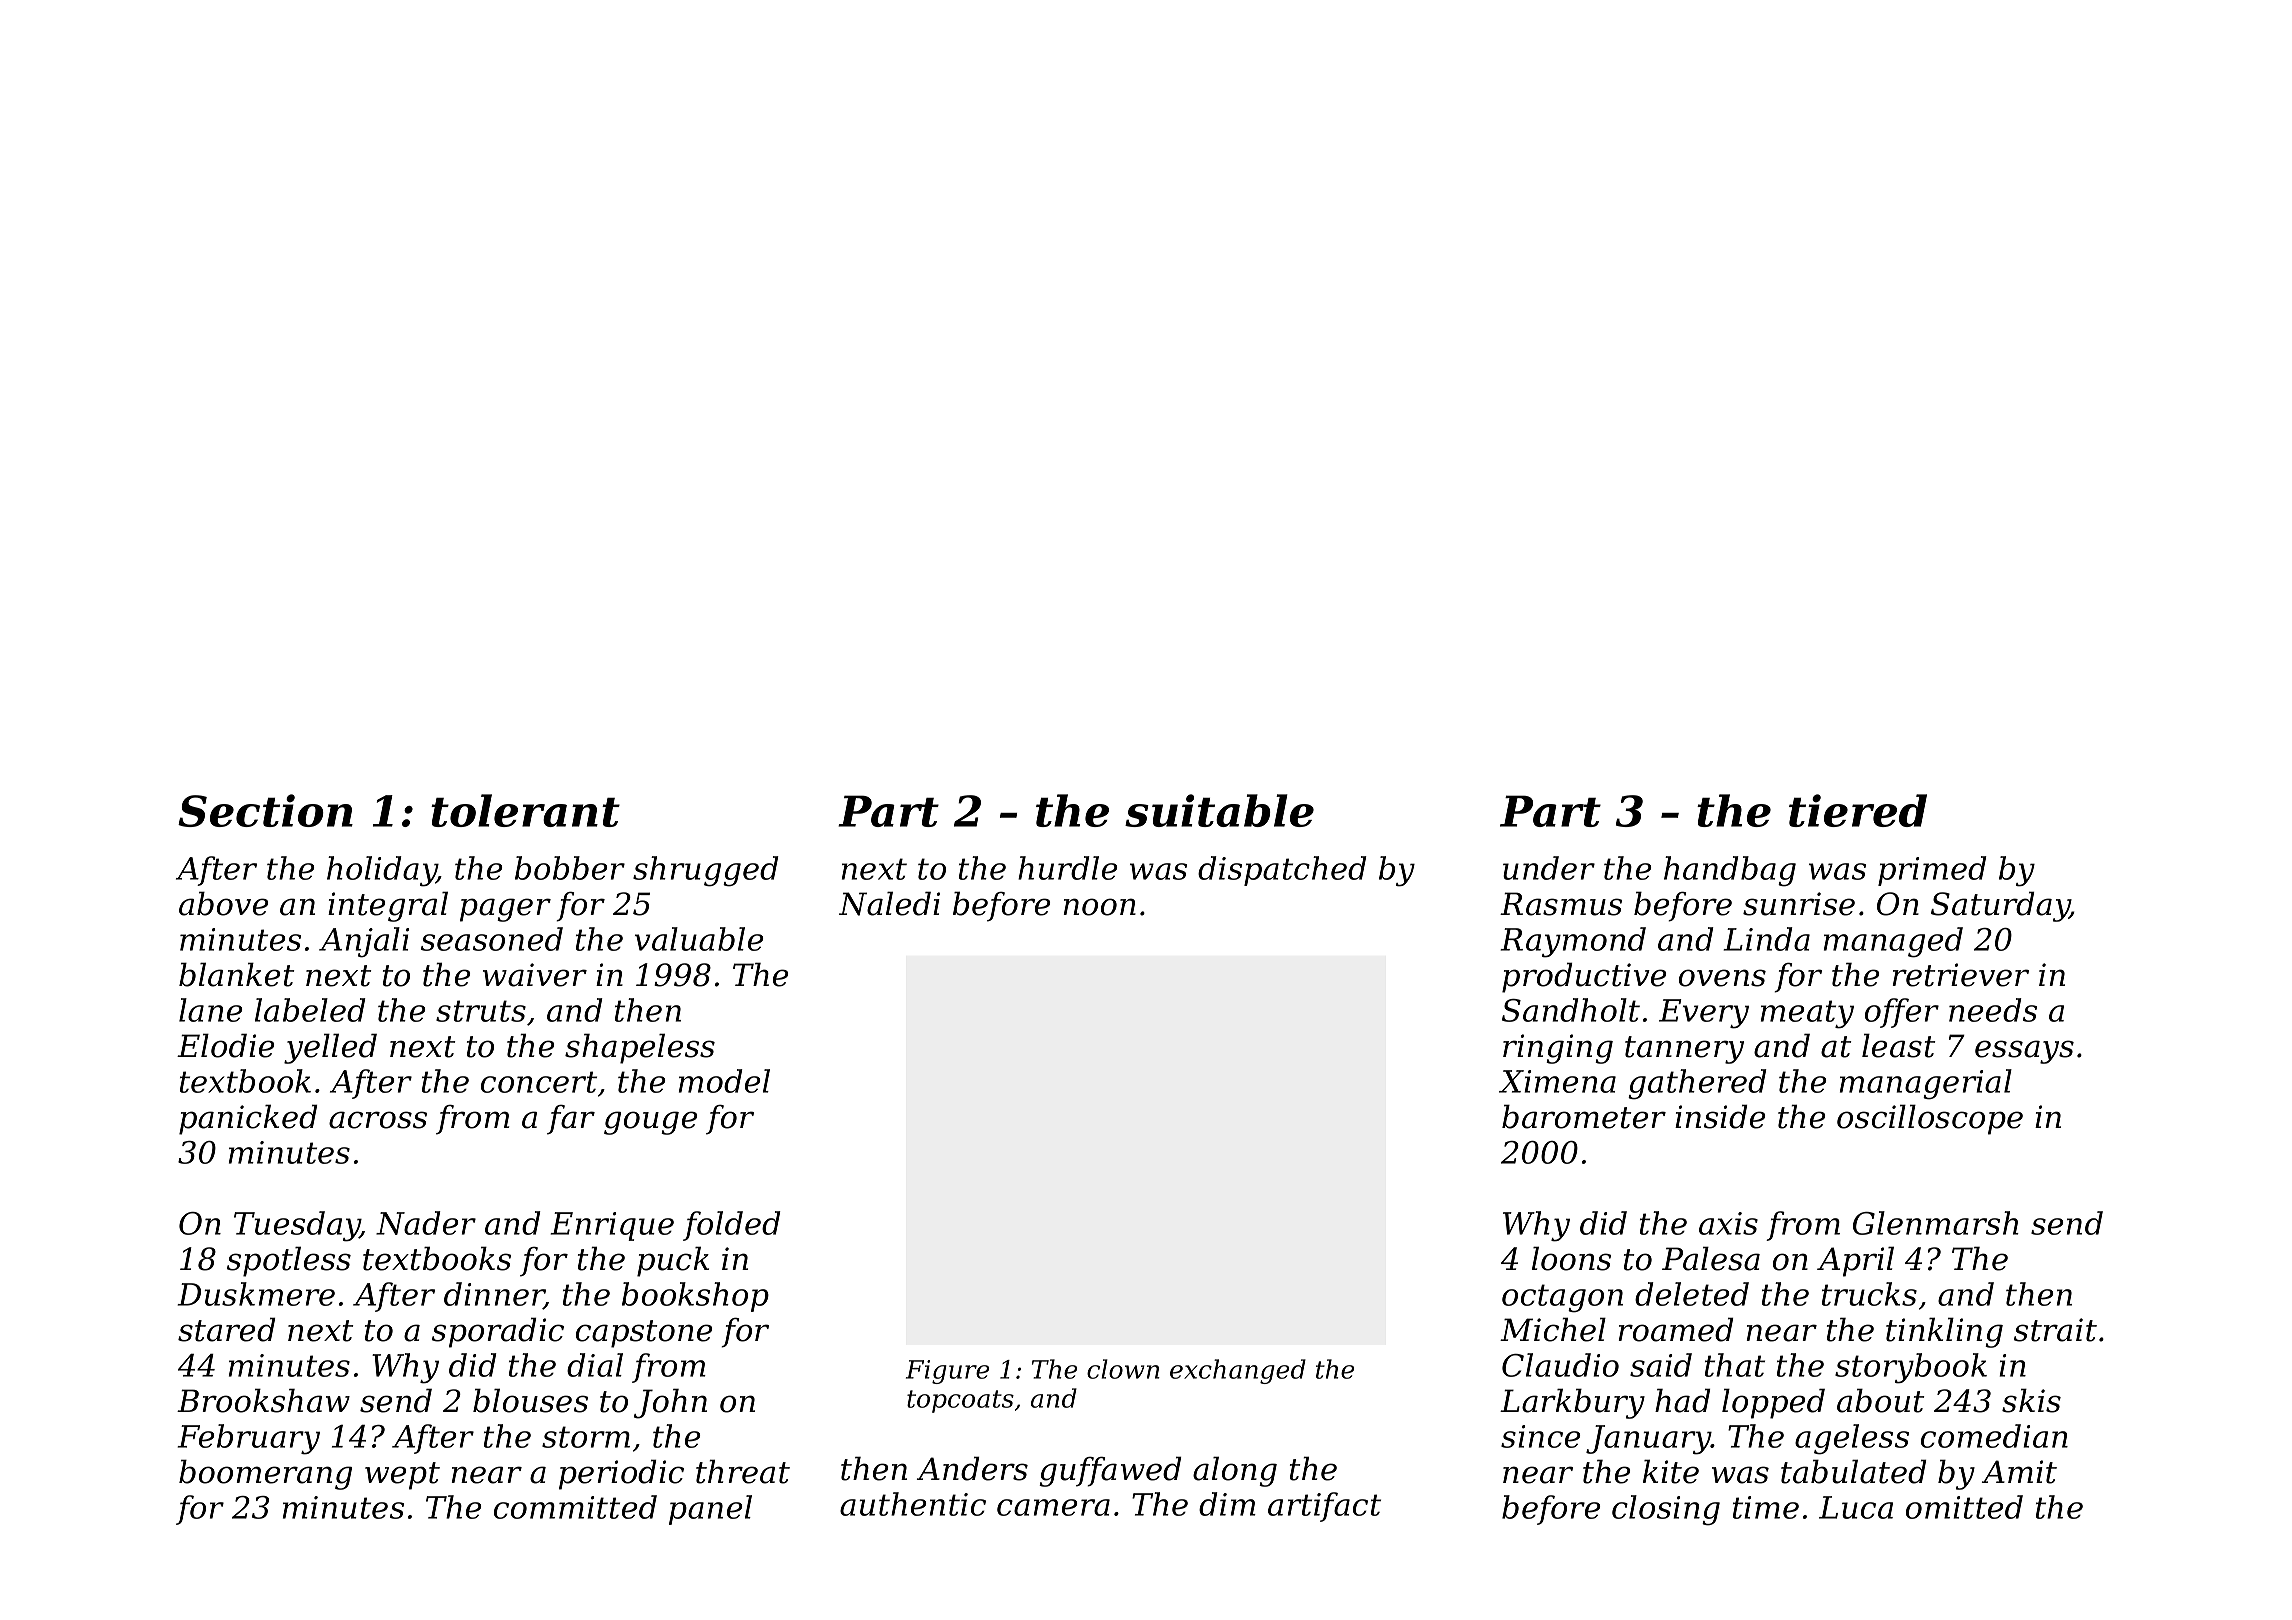 The width and height of the document is (2292, 1620). Describe the element at coordinates (1964, 1507) in the document. I see `omitted` at that location.
